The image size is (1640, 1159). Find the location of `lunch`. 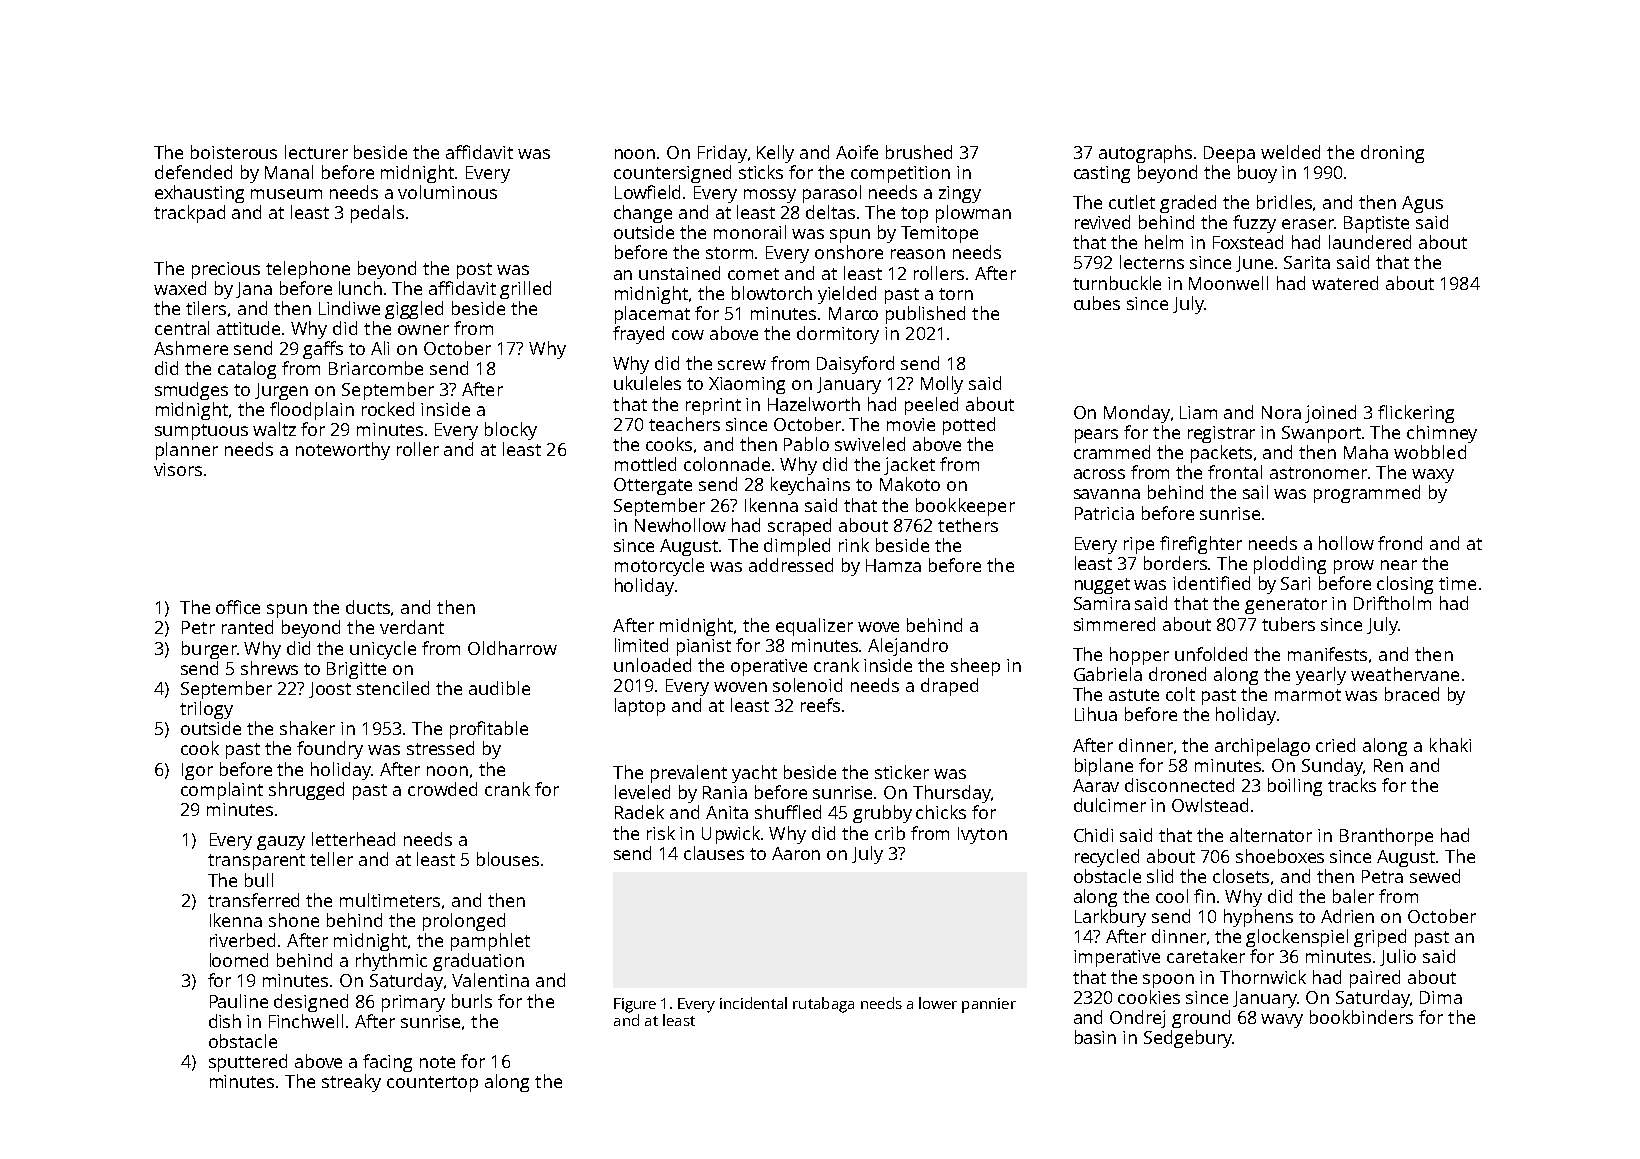

lunch is located at coordinates (360, 288).
